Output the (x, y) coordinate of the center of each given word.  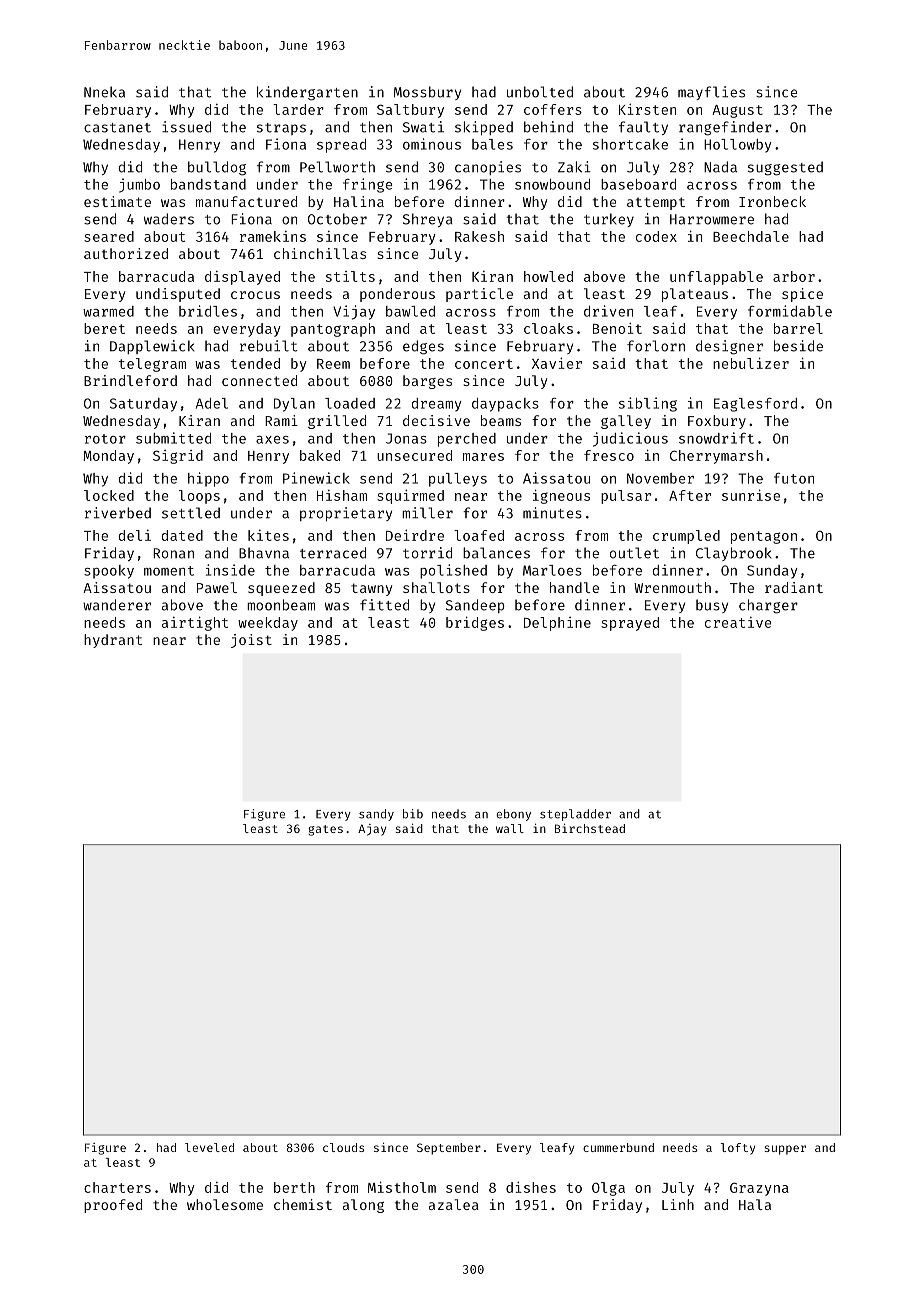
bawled (410, 311)
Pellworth (337, 167)
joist (251, 641)
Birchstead (590, 828)
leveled (209, 1147)
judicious (630, 439)
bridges (475, 623)
